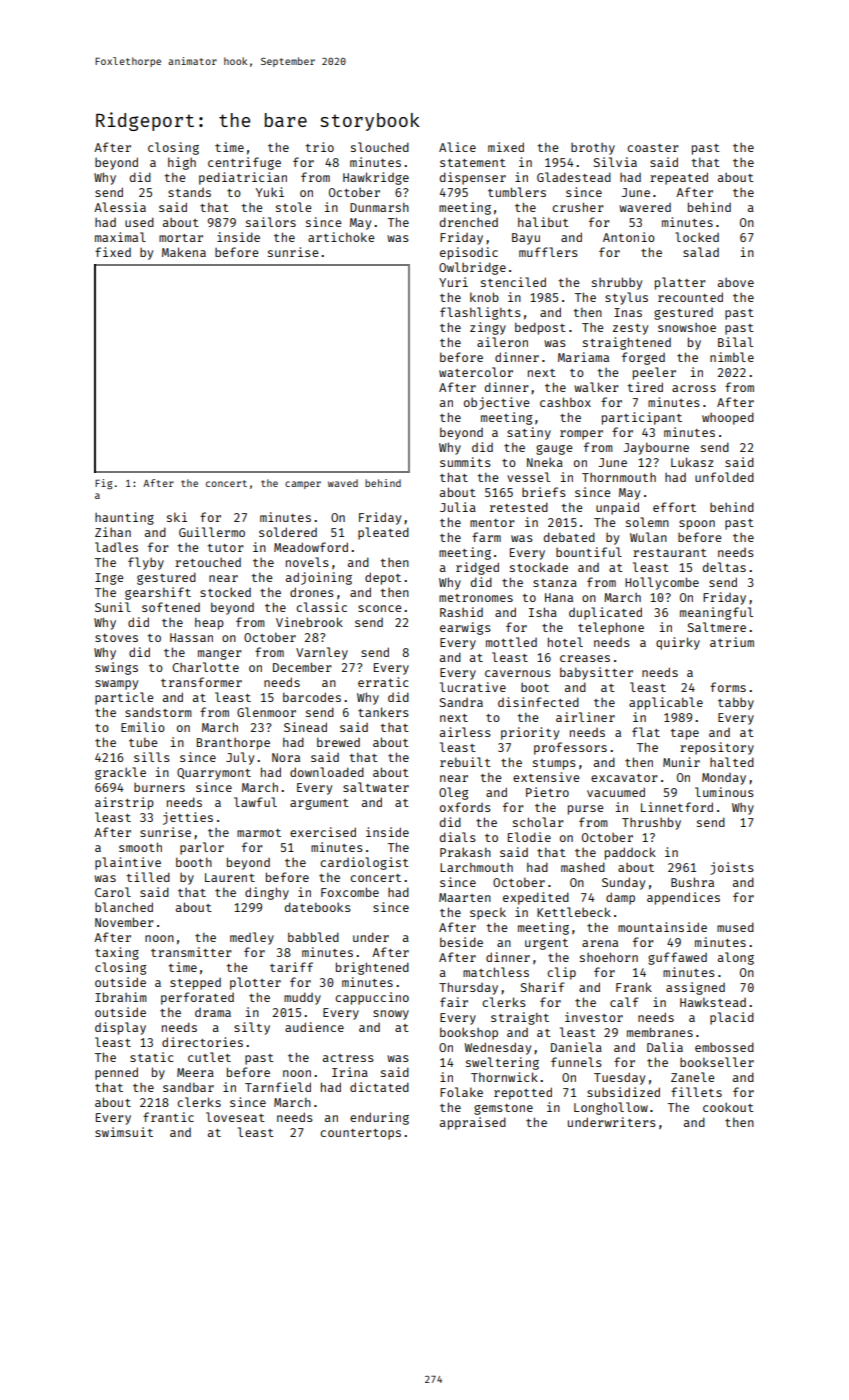  Describe the element at coordinates (244, 163) in the screenshot. I see `centrifuge` at that location.
